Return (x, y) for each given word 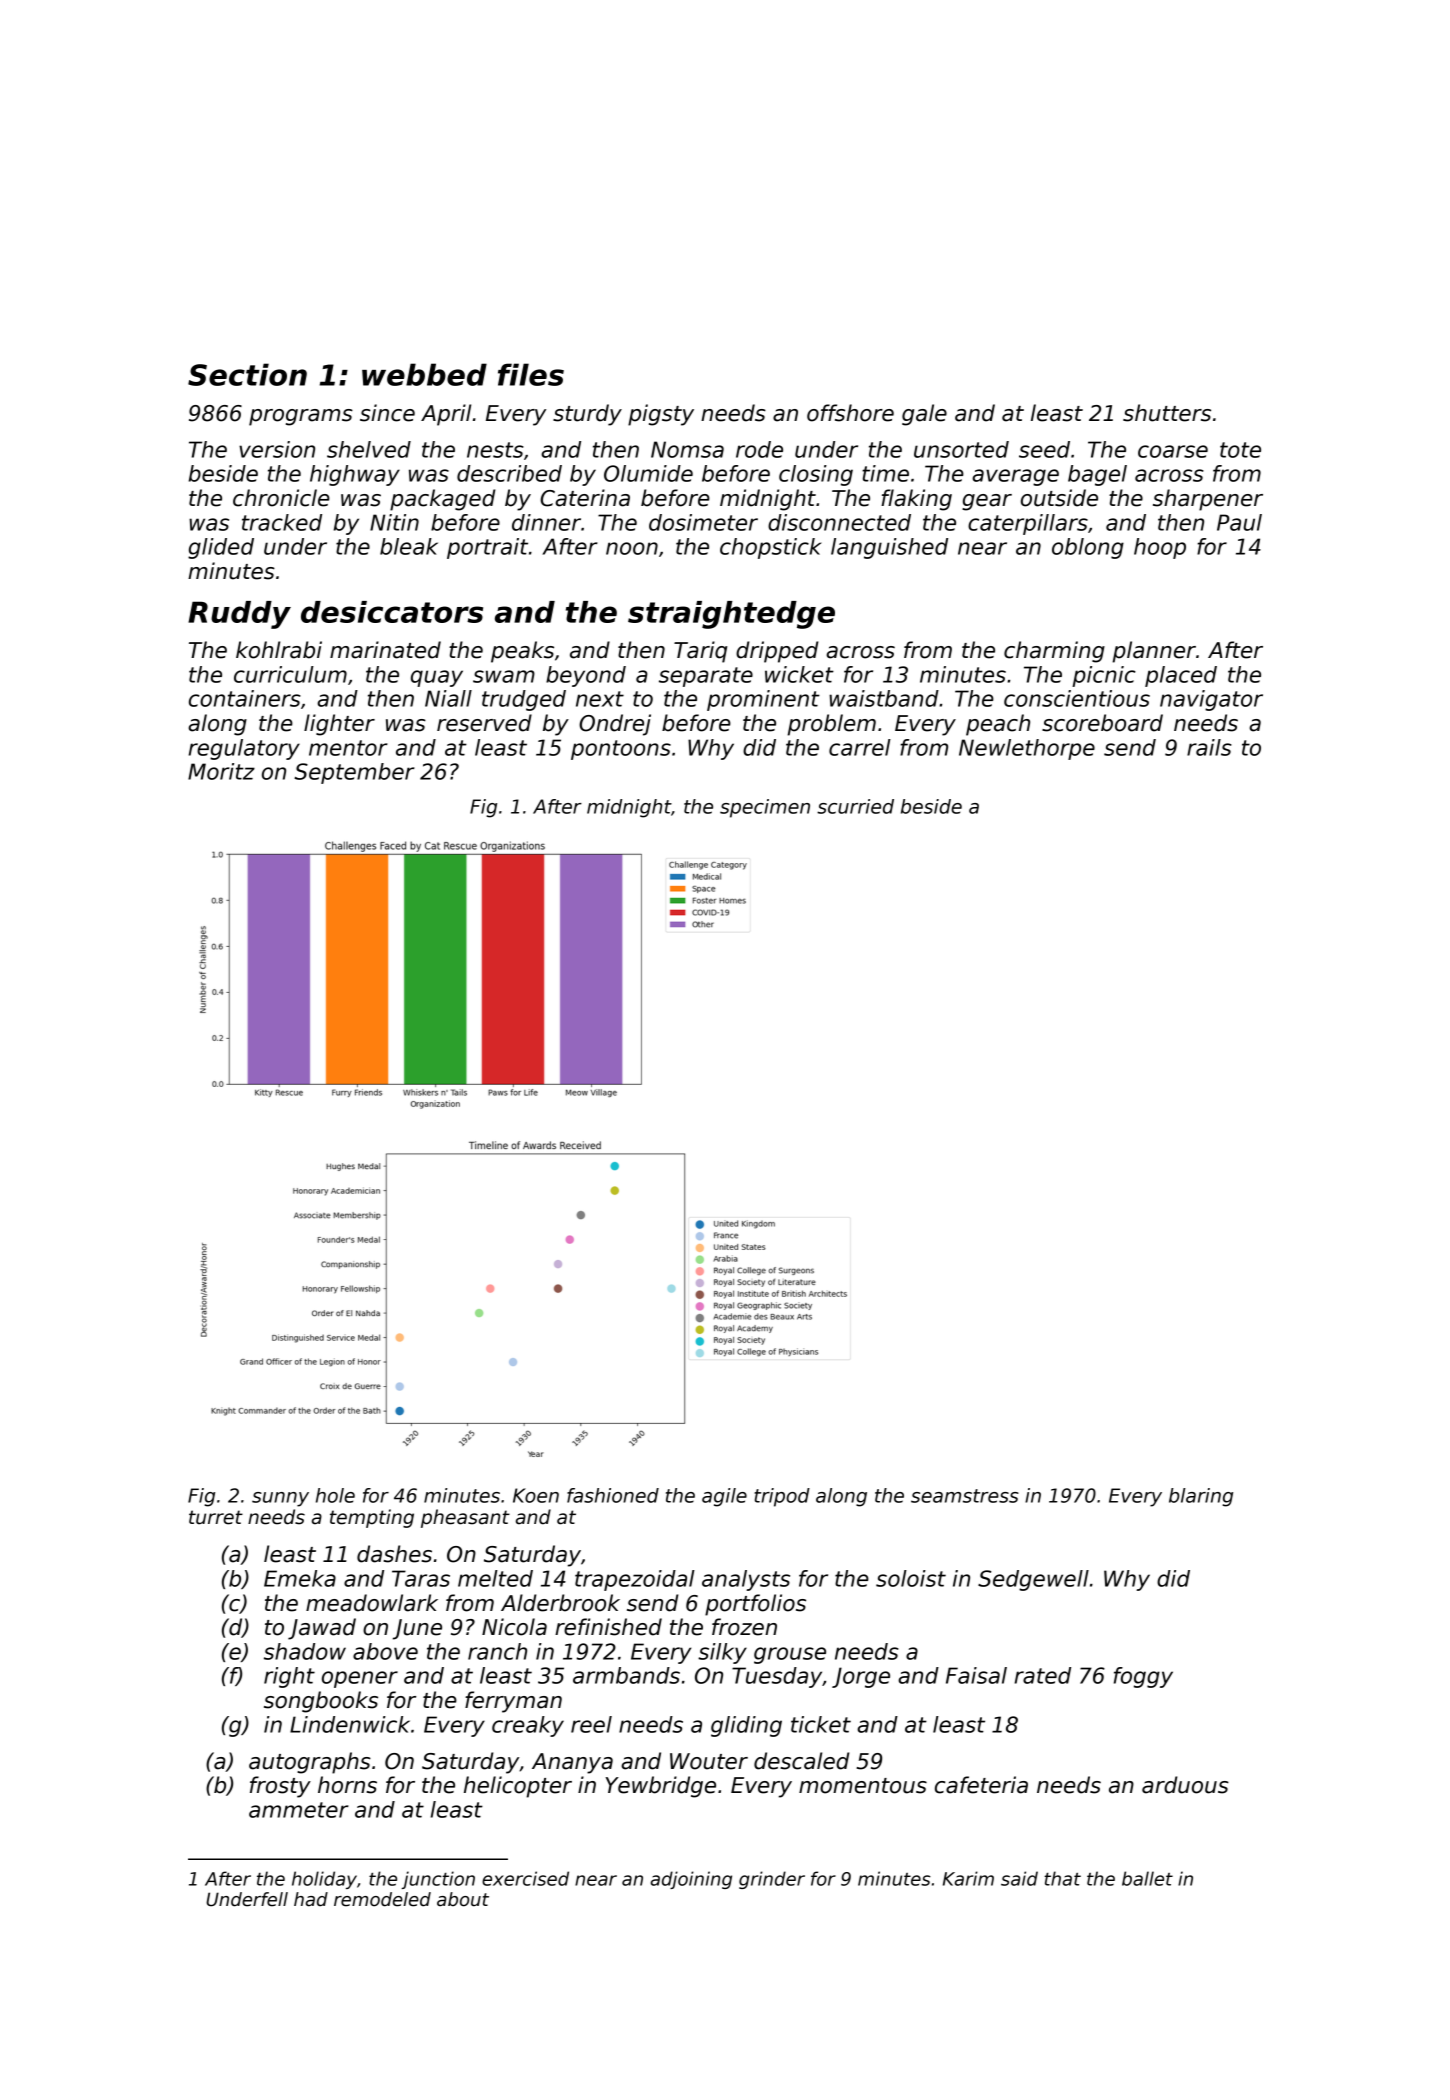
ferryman (513, 1702)
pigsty (661, 415)
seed (1044, 449)
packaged (443, 500)
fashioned (613, 1495)
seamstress (965, 1496)
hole (335, 1495)
